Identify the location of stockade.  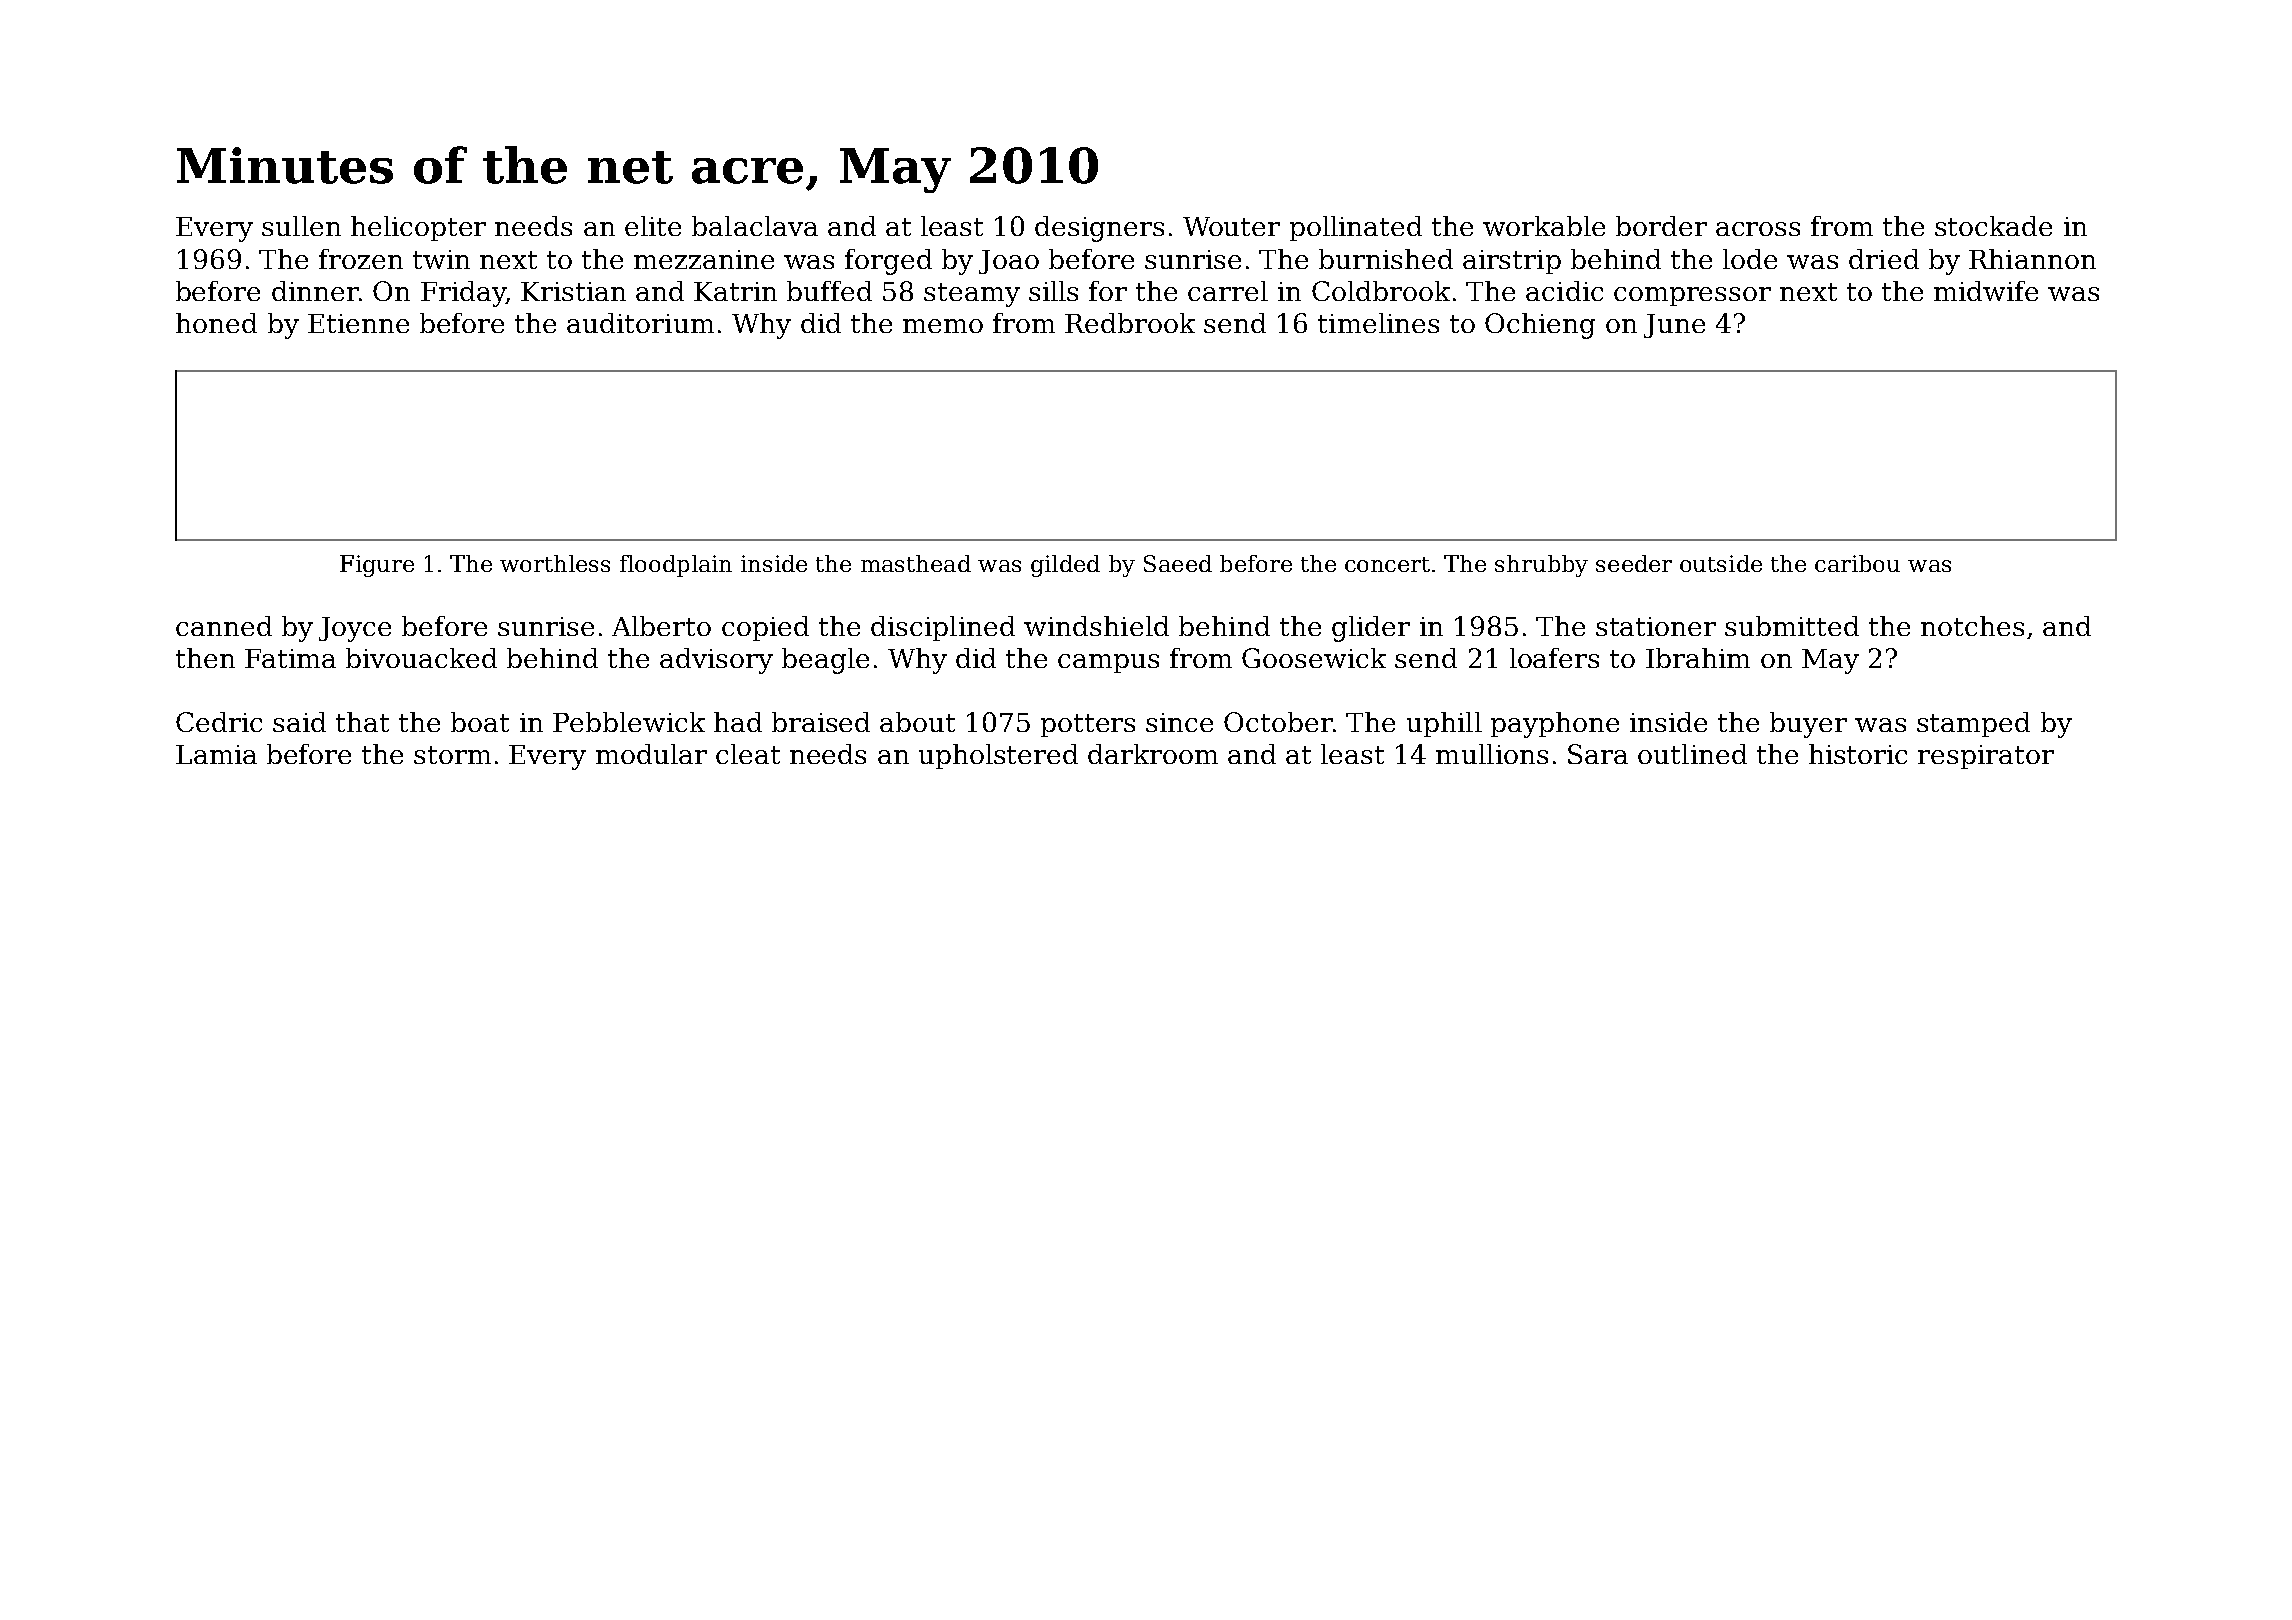
(1993, 226).
